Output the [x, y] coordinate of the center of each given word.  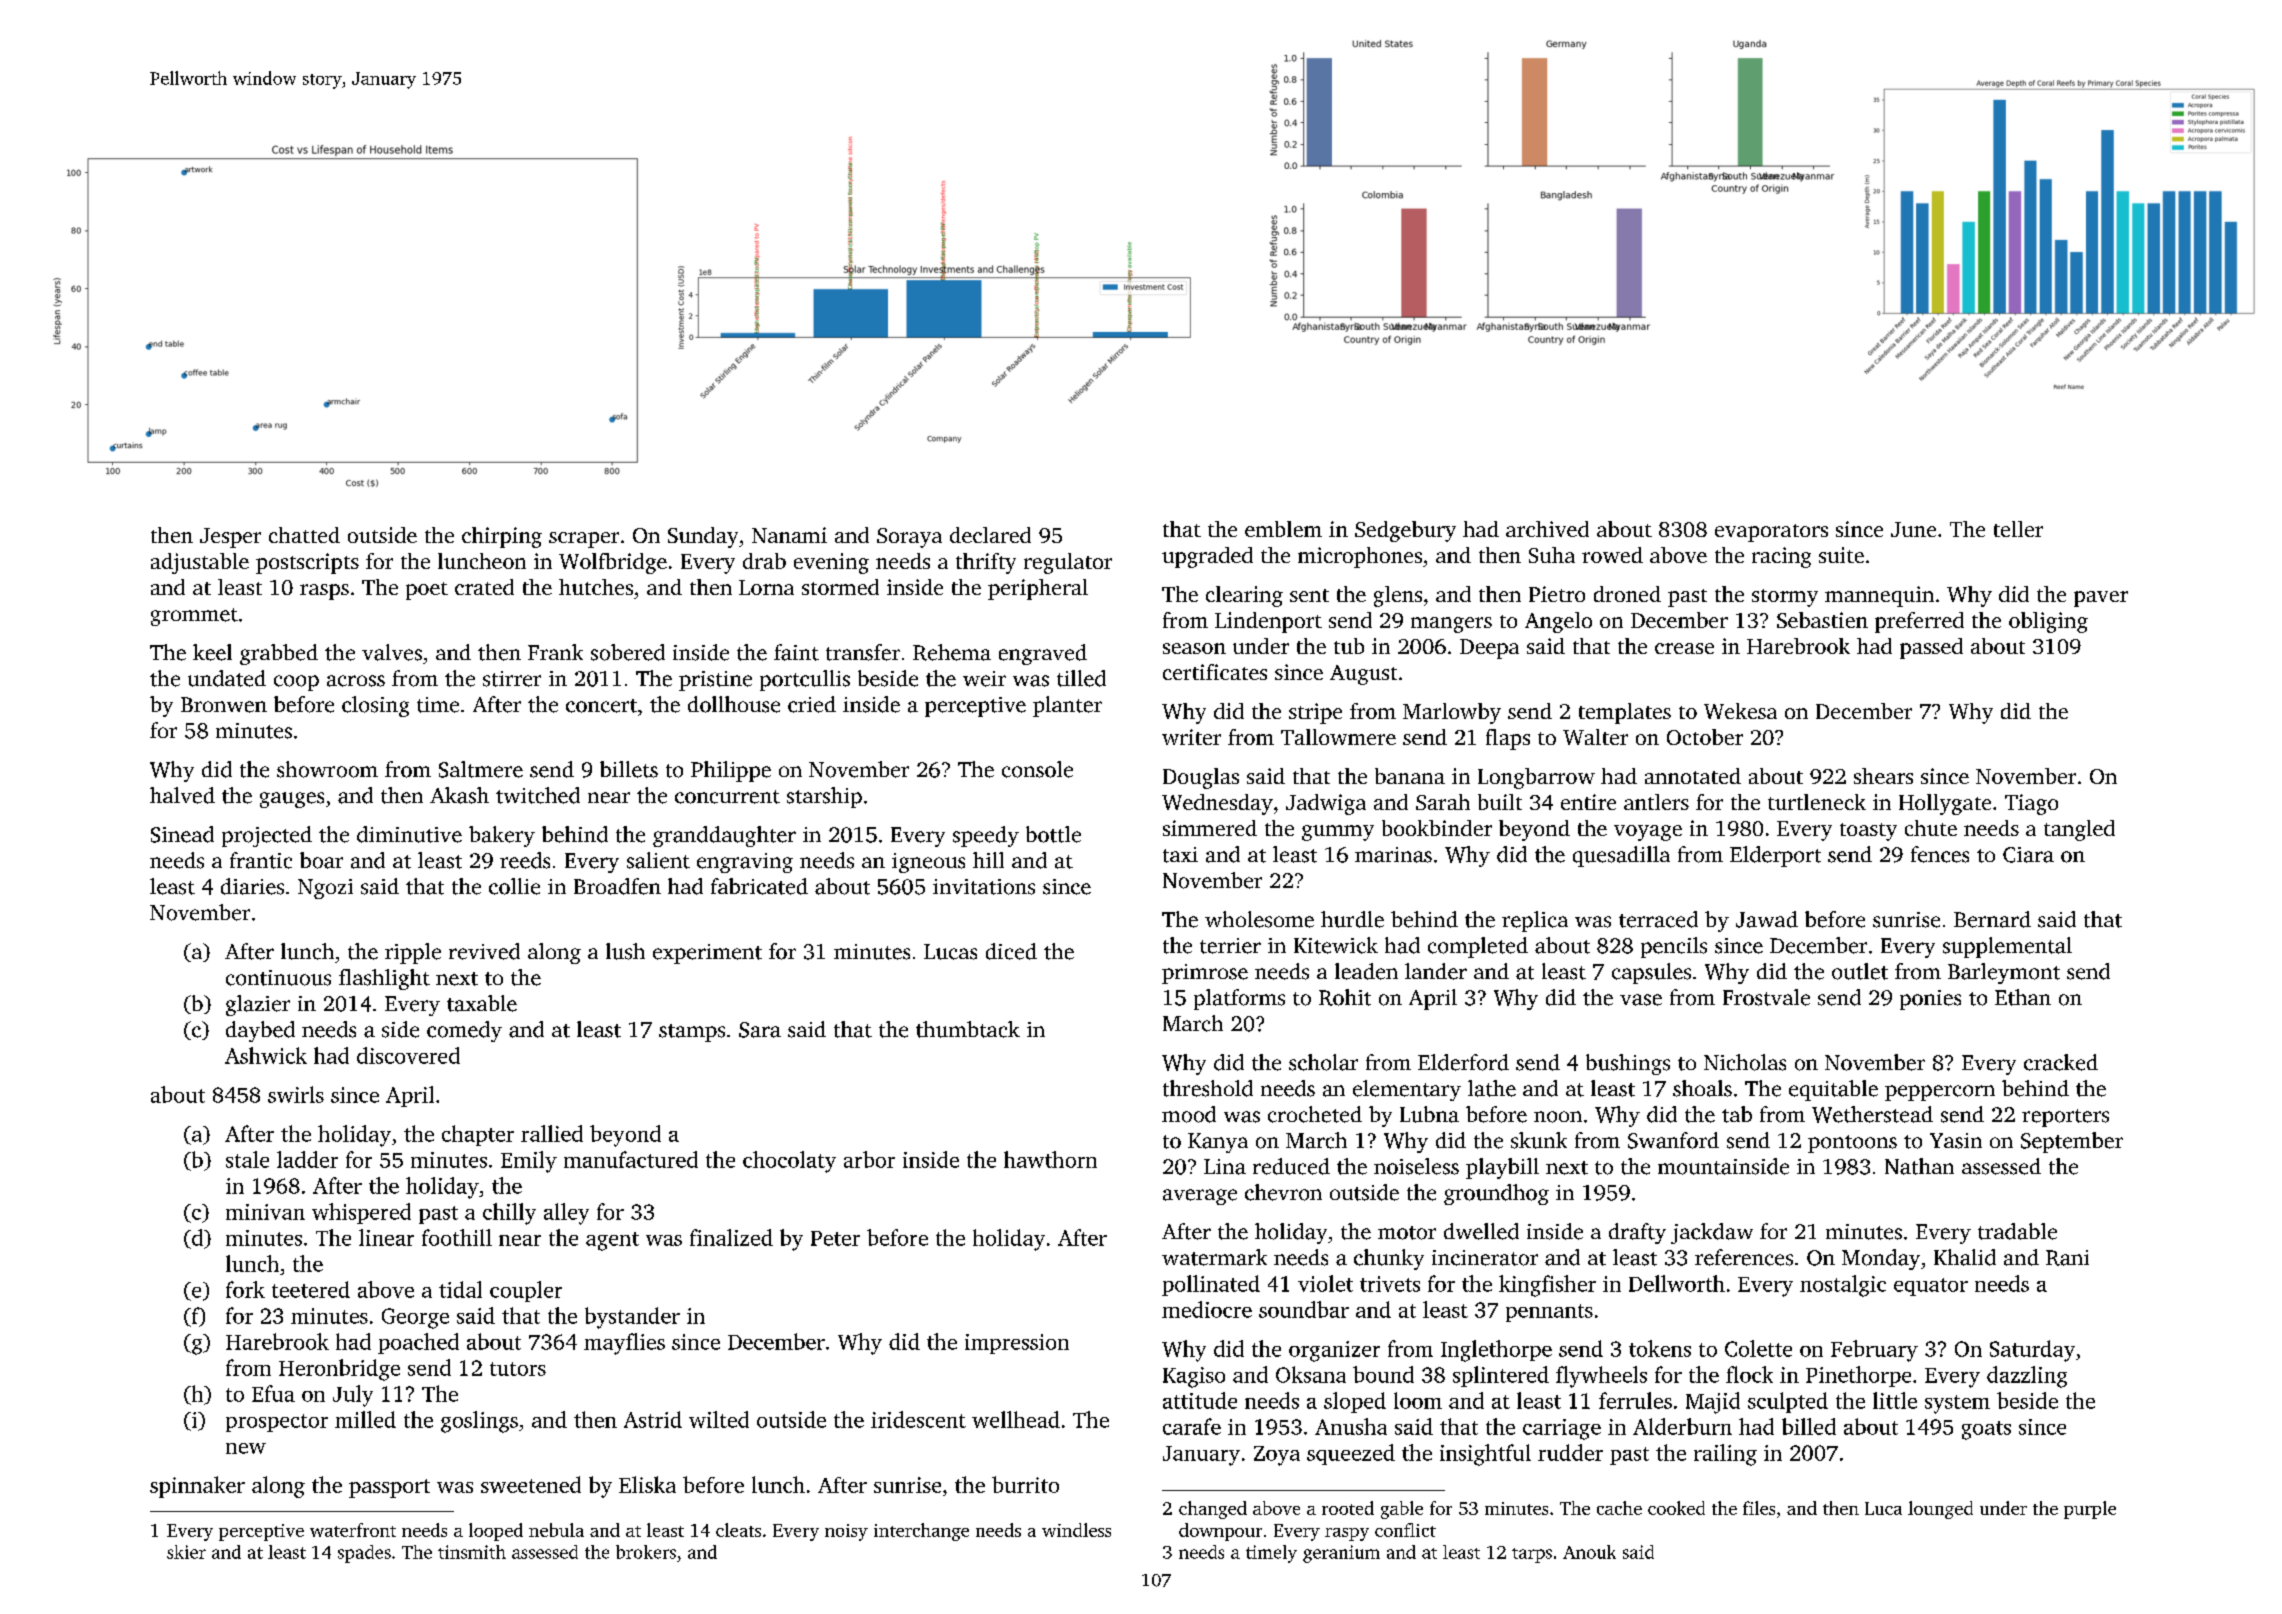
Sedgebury [1405, 531]
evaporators [1771, 533]
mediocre [1207, 1309]
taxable [482, 1003]
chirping [502, 537]
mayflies [624, 1344]
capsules [1651, 973]
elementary [1407, 1090]
